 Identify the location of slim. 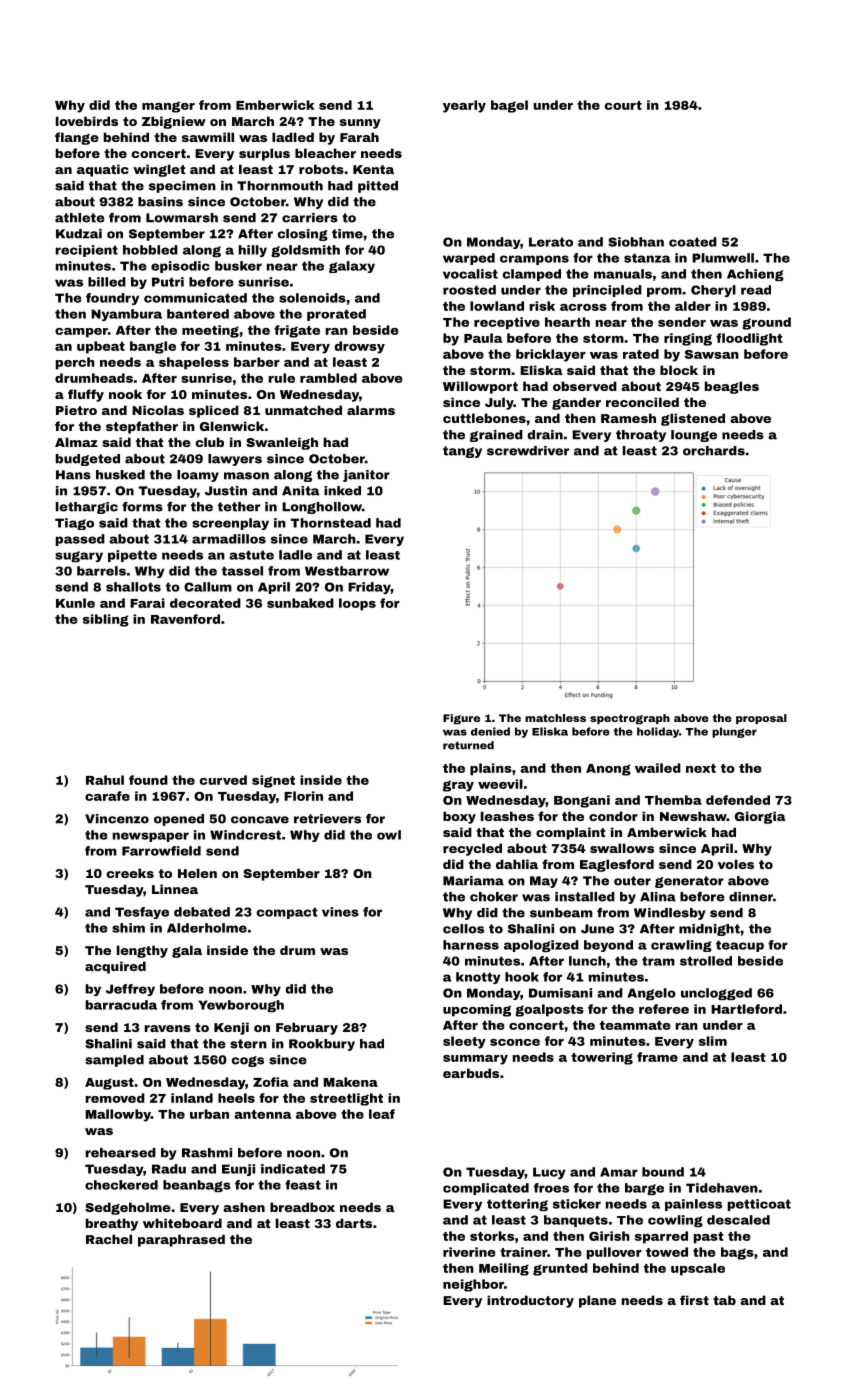
(713, 1041).
